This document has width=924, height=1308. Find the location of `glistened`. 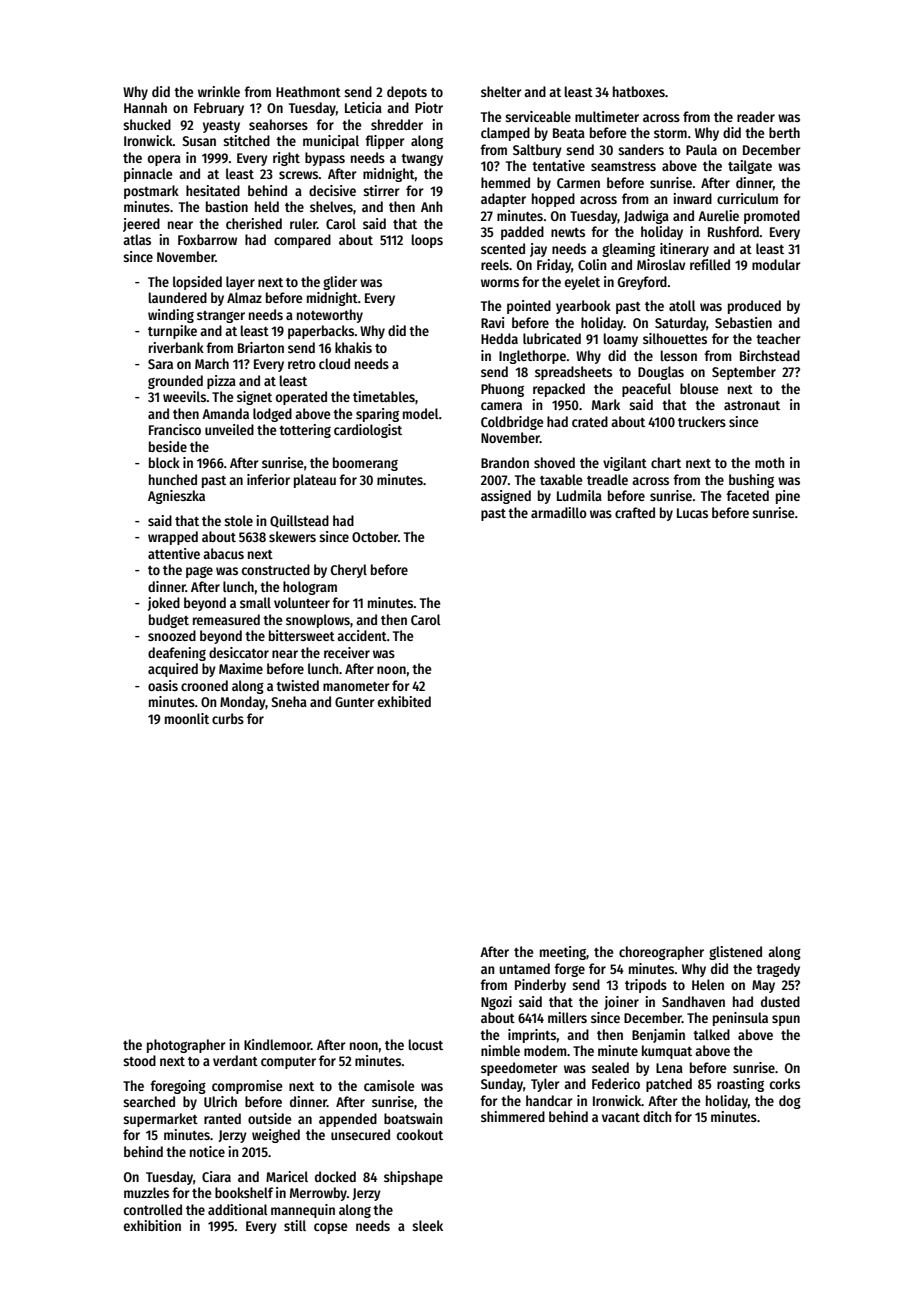

glistened is located at coordinates (735, 953).
